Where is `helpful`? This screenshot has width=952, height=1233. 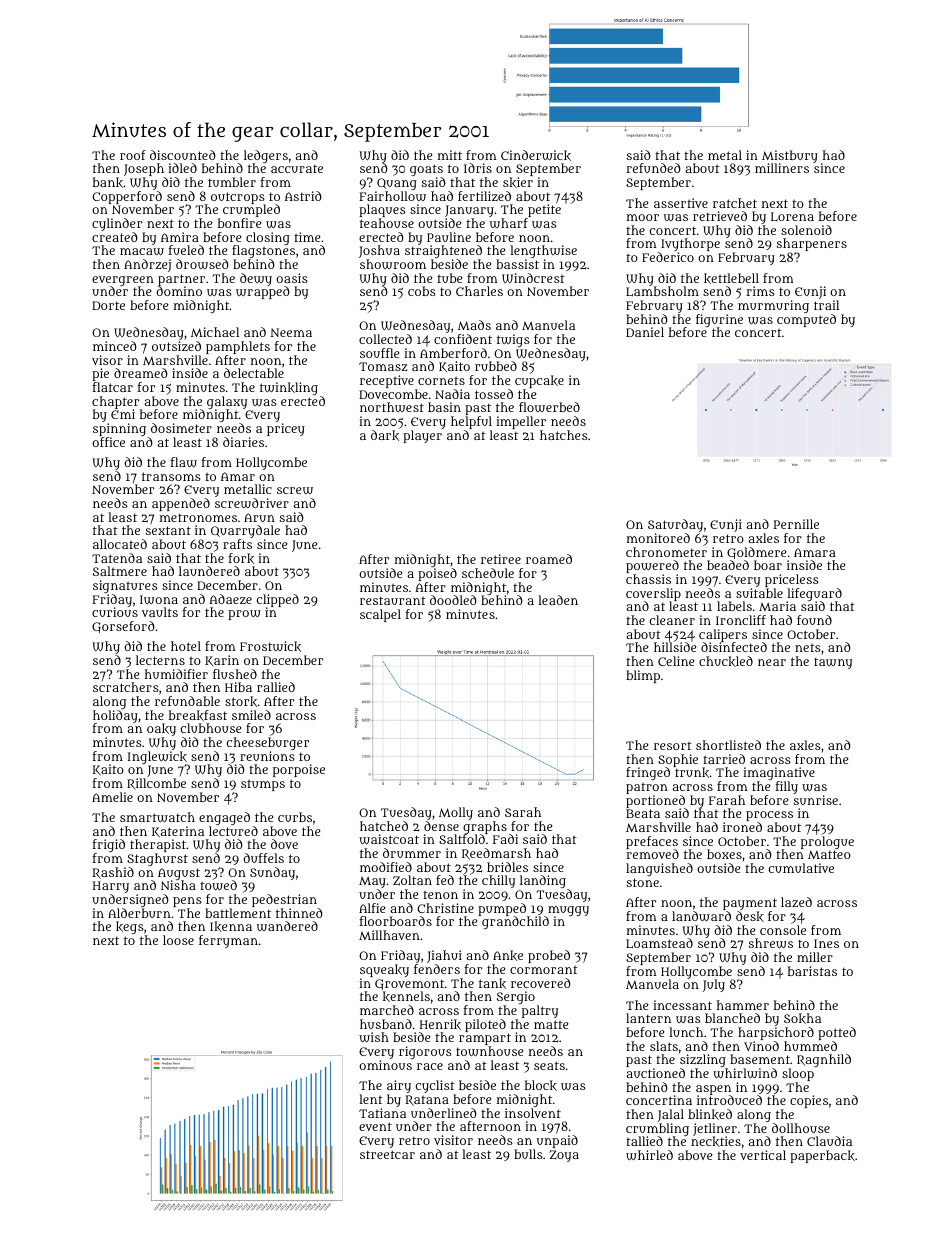 helpful is located at coordinates (471, 422).
